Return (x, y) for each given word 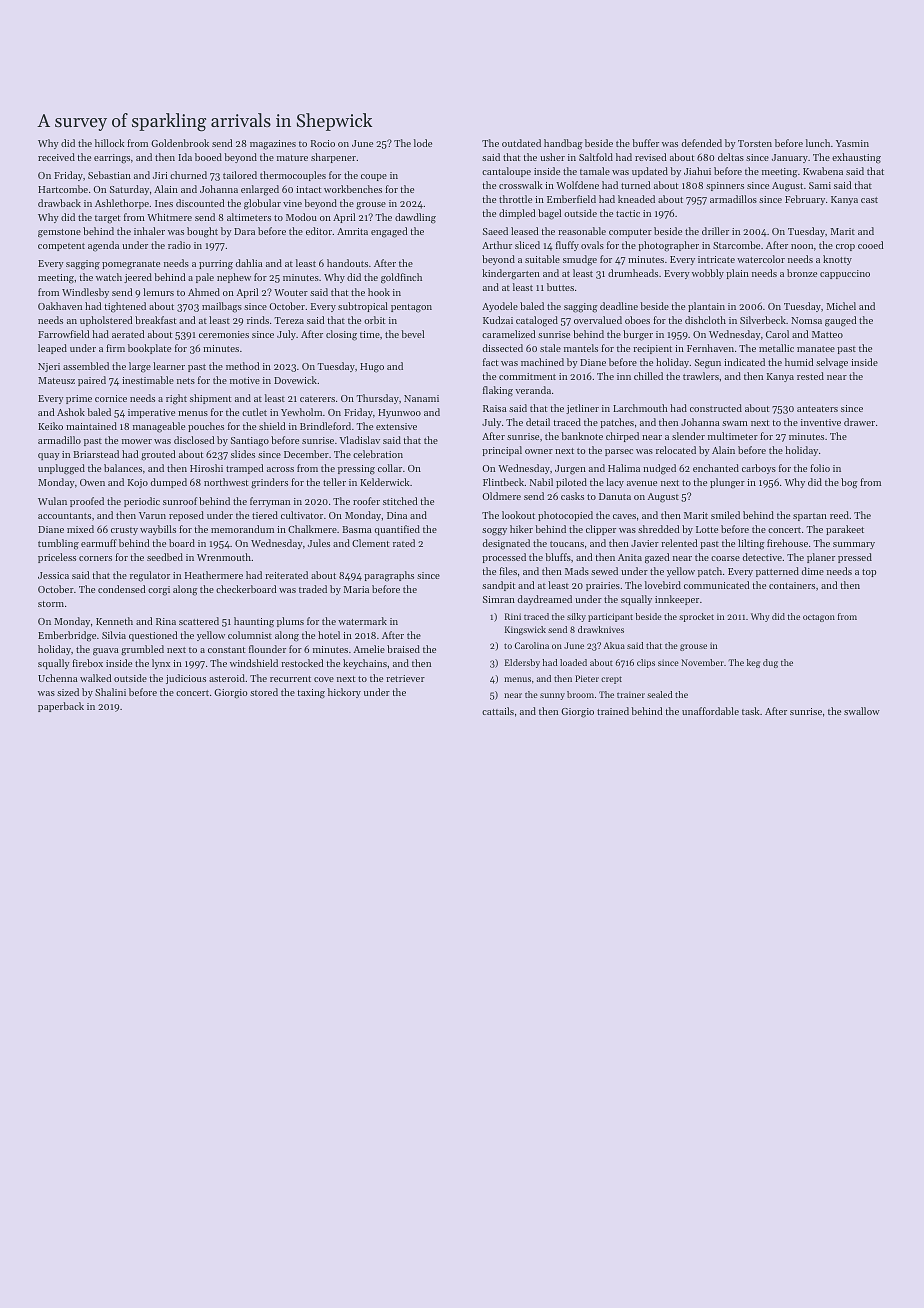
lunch (818, 143)
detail (538, 422)
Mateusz (56, 380)
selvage (832, 363)
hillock (110, 143)
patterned (777, 572)
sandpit (499, 586)
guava (106, 652)
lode (423, 143)
